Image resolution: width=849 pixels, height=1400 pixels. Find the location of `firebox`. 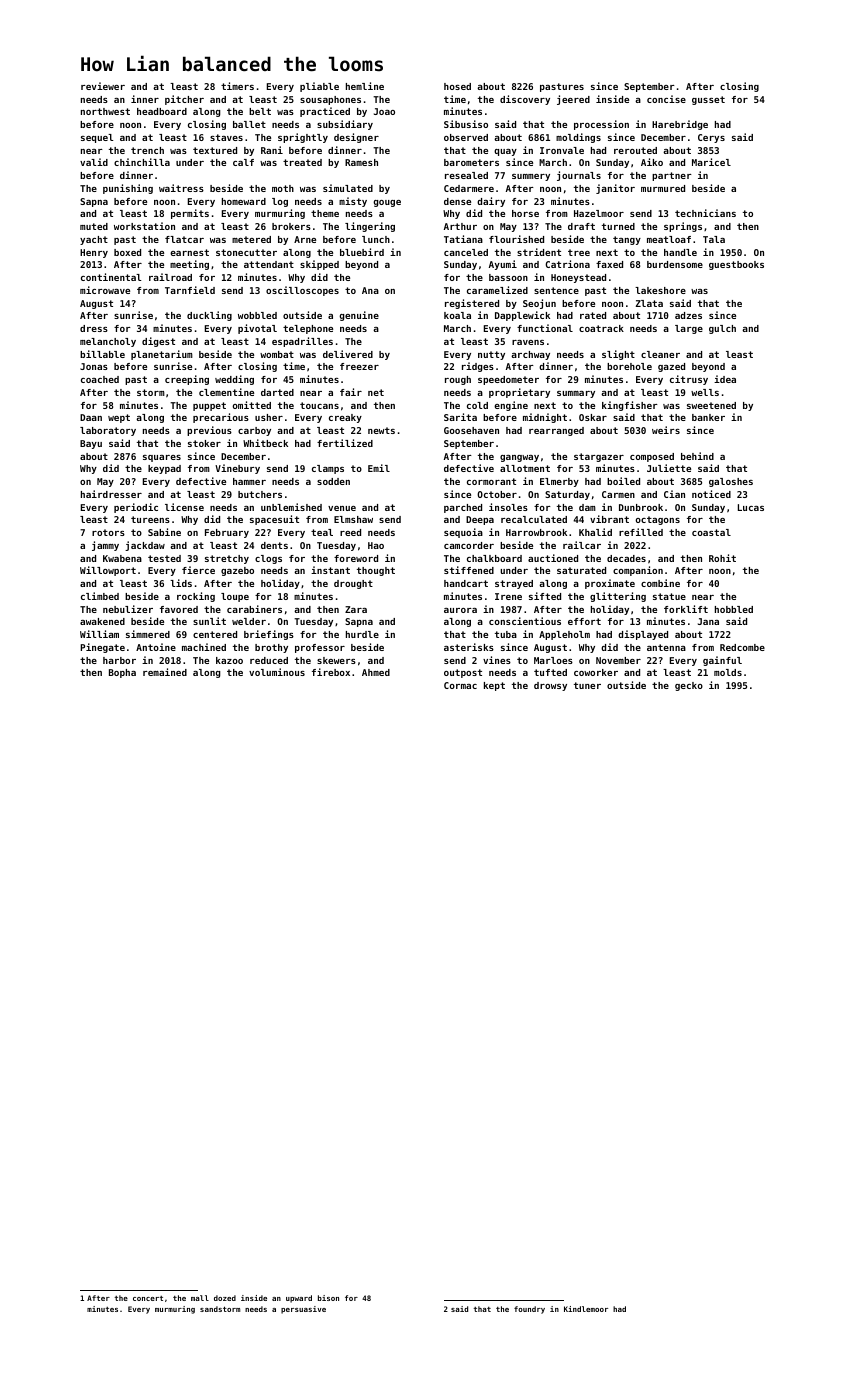

firebox is located at coordinates (331, 672).
